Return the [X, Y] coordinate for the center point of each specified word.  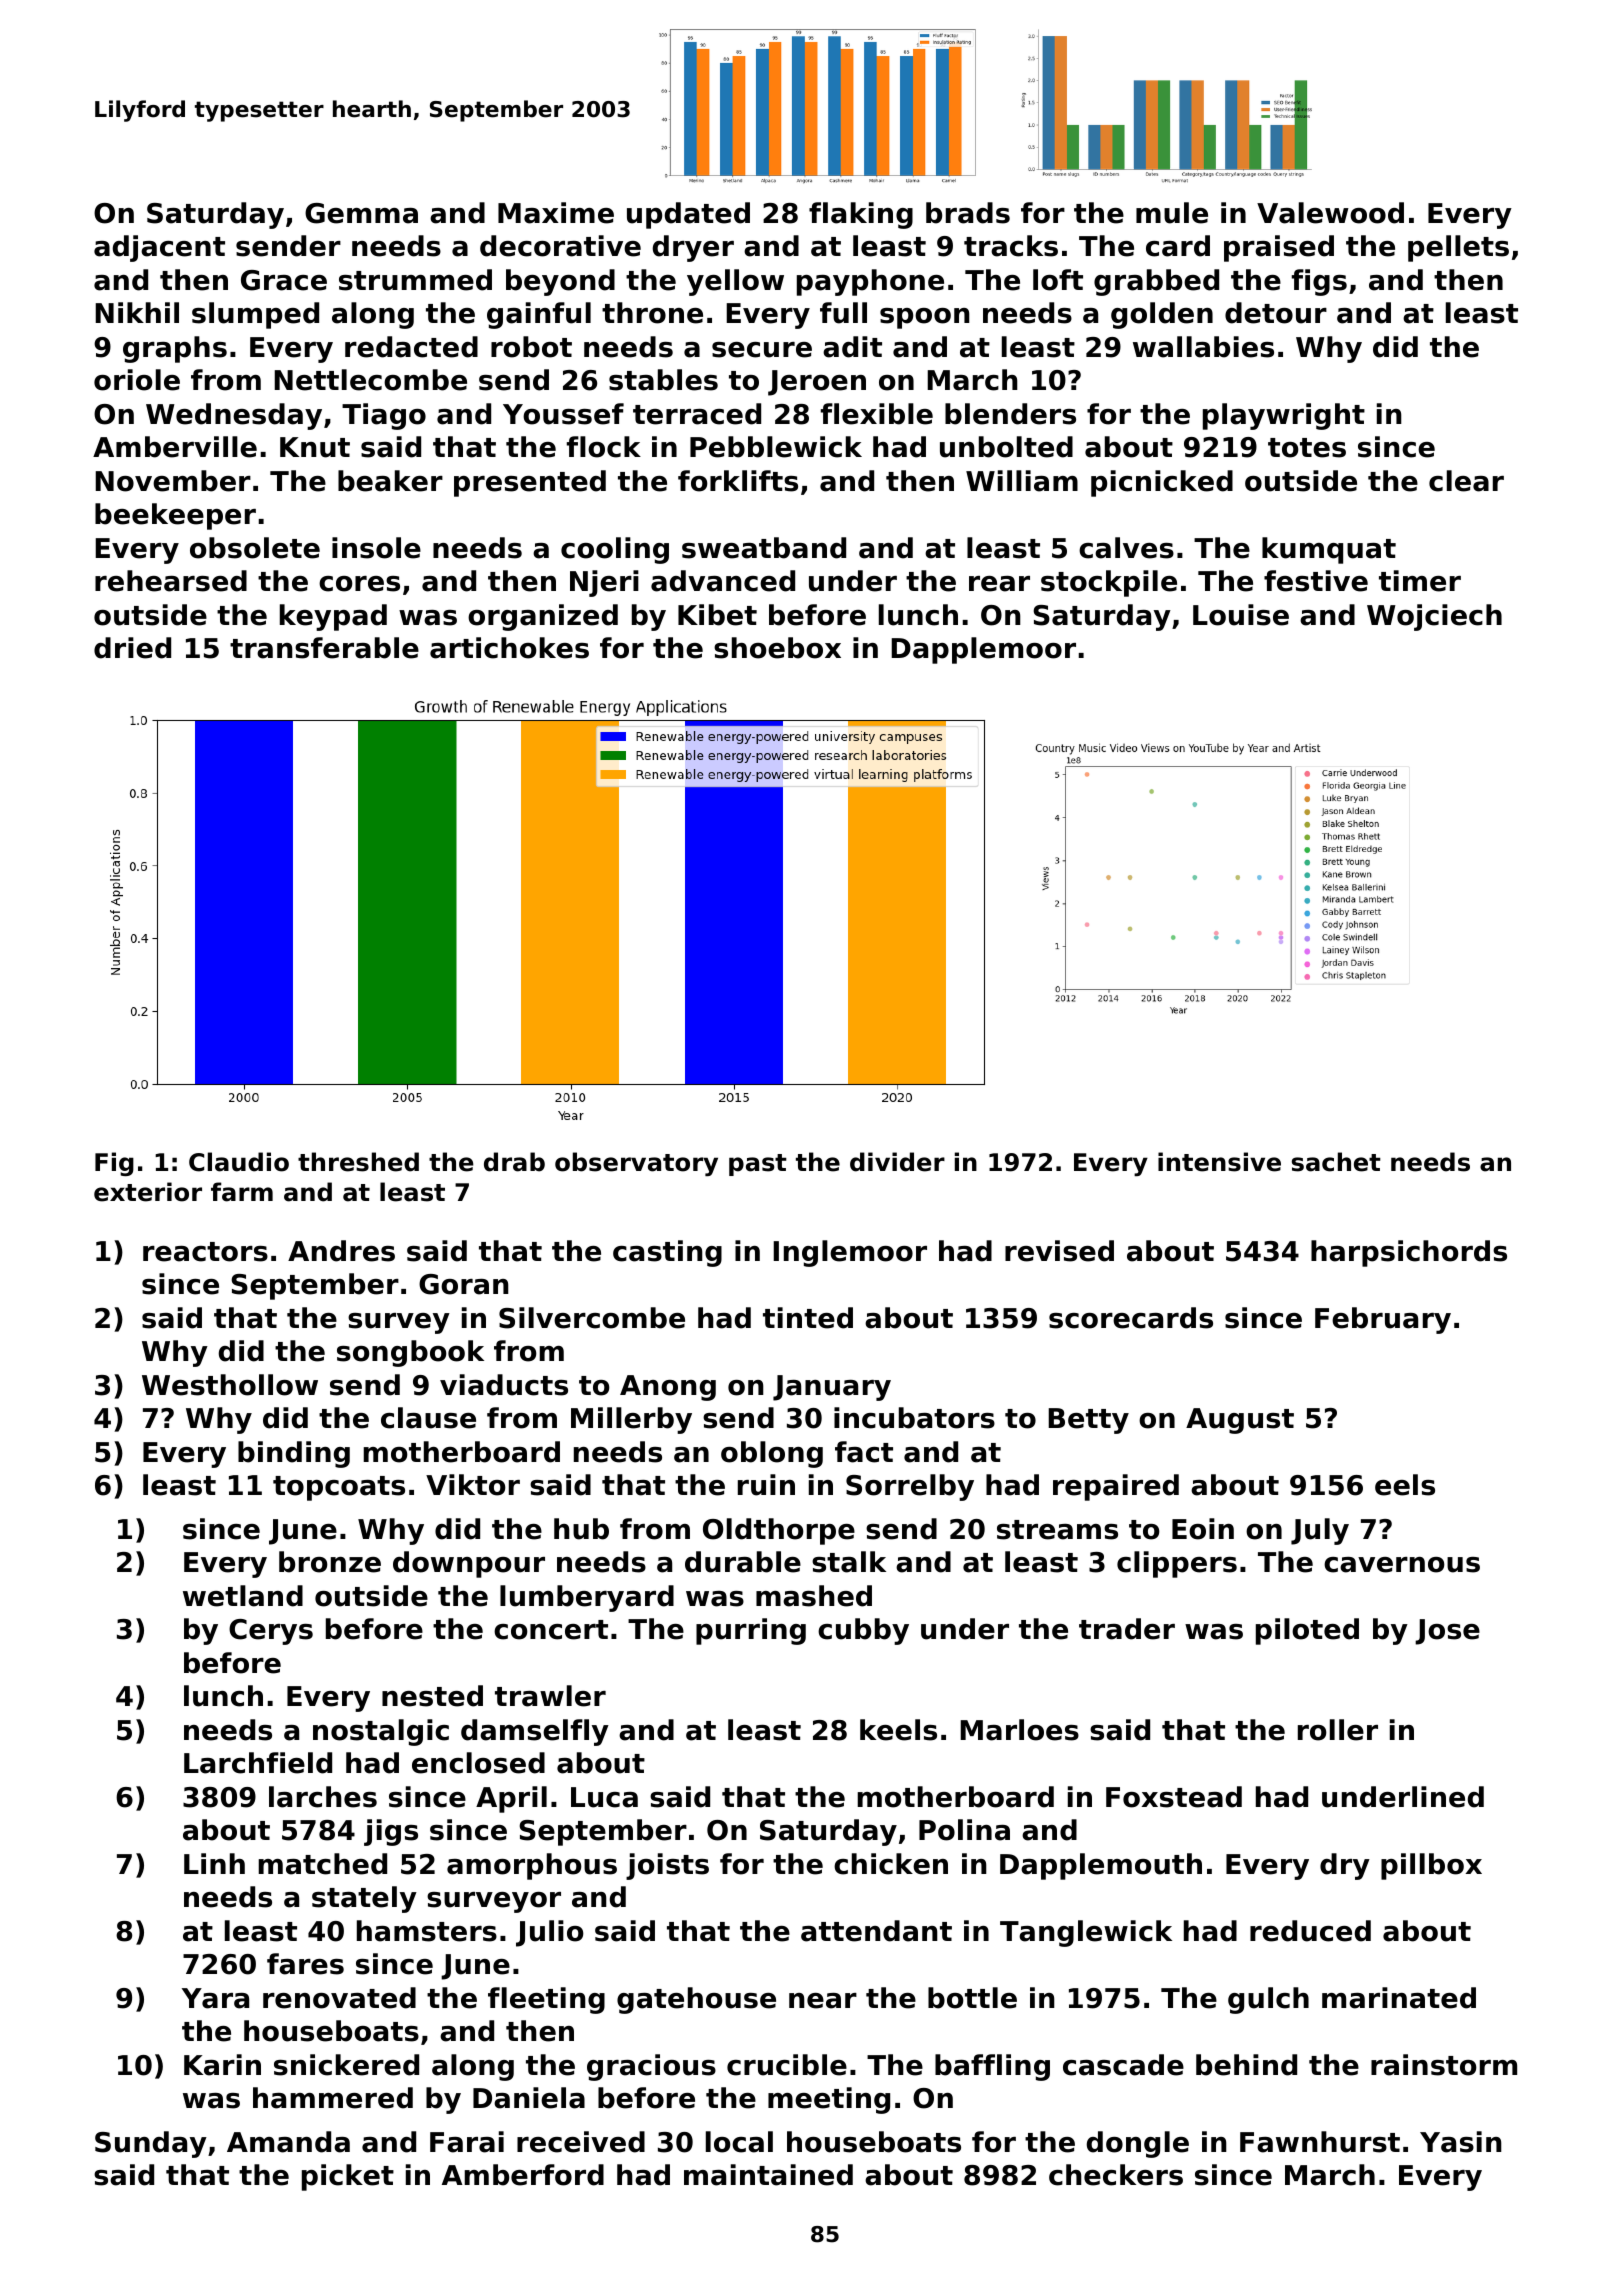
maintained [768, 2175]
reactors [205, 1252]
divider [897, 1162]
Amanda [288, 2142]
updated [688, 215]
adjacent [159, 248]
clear [1466, 481]
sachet [1336, 1162]
